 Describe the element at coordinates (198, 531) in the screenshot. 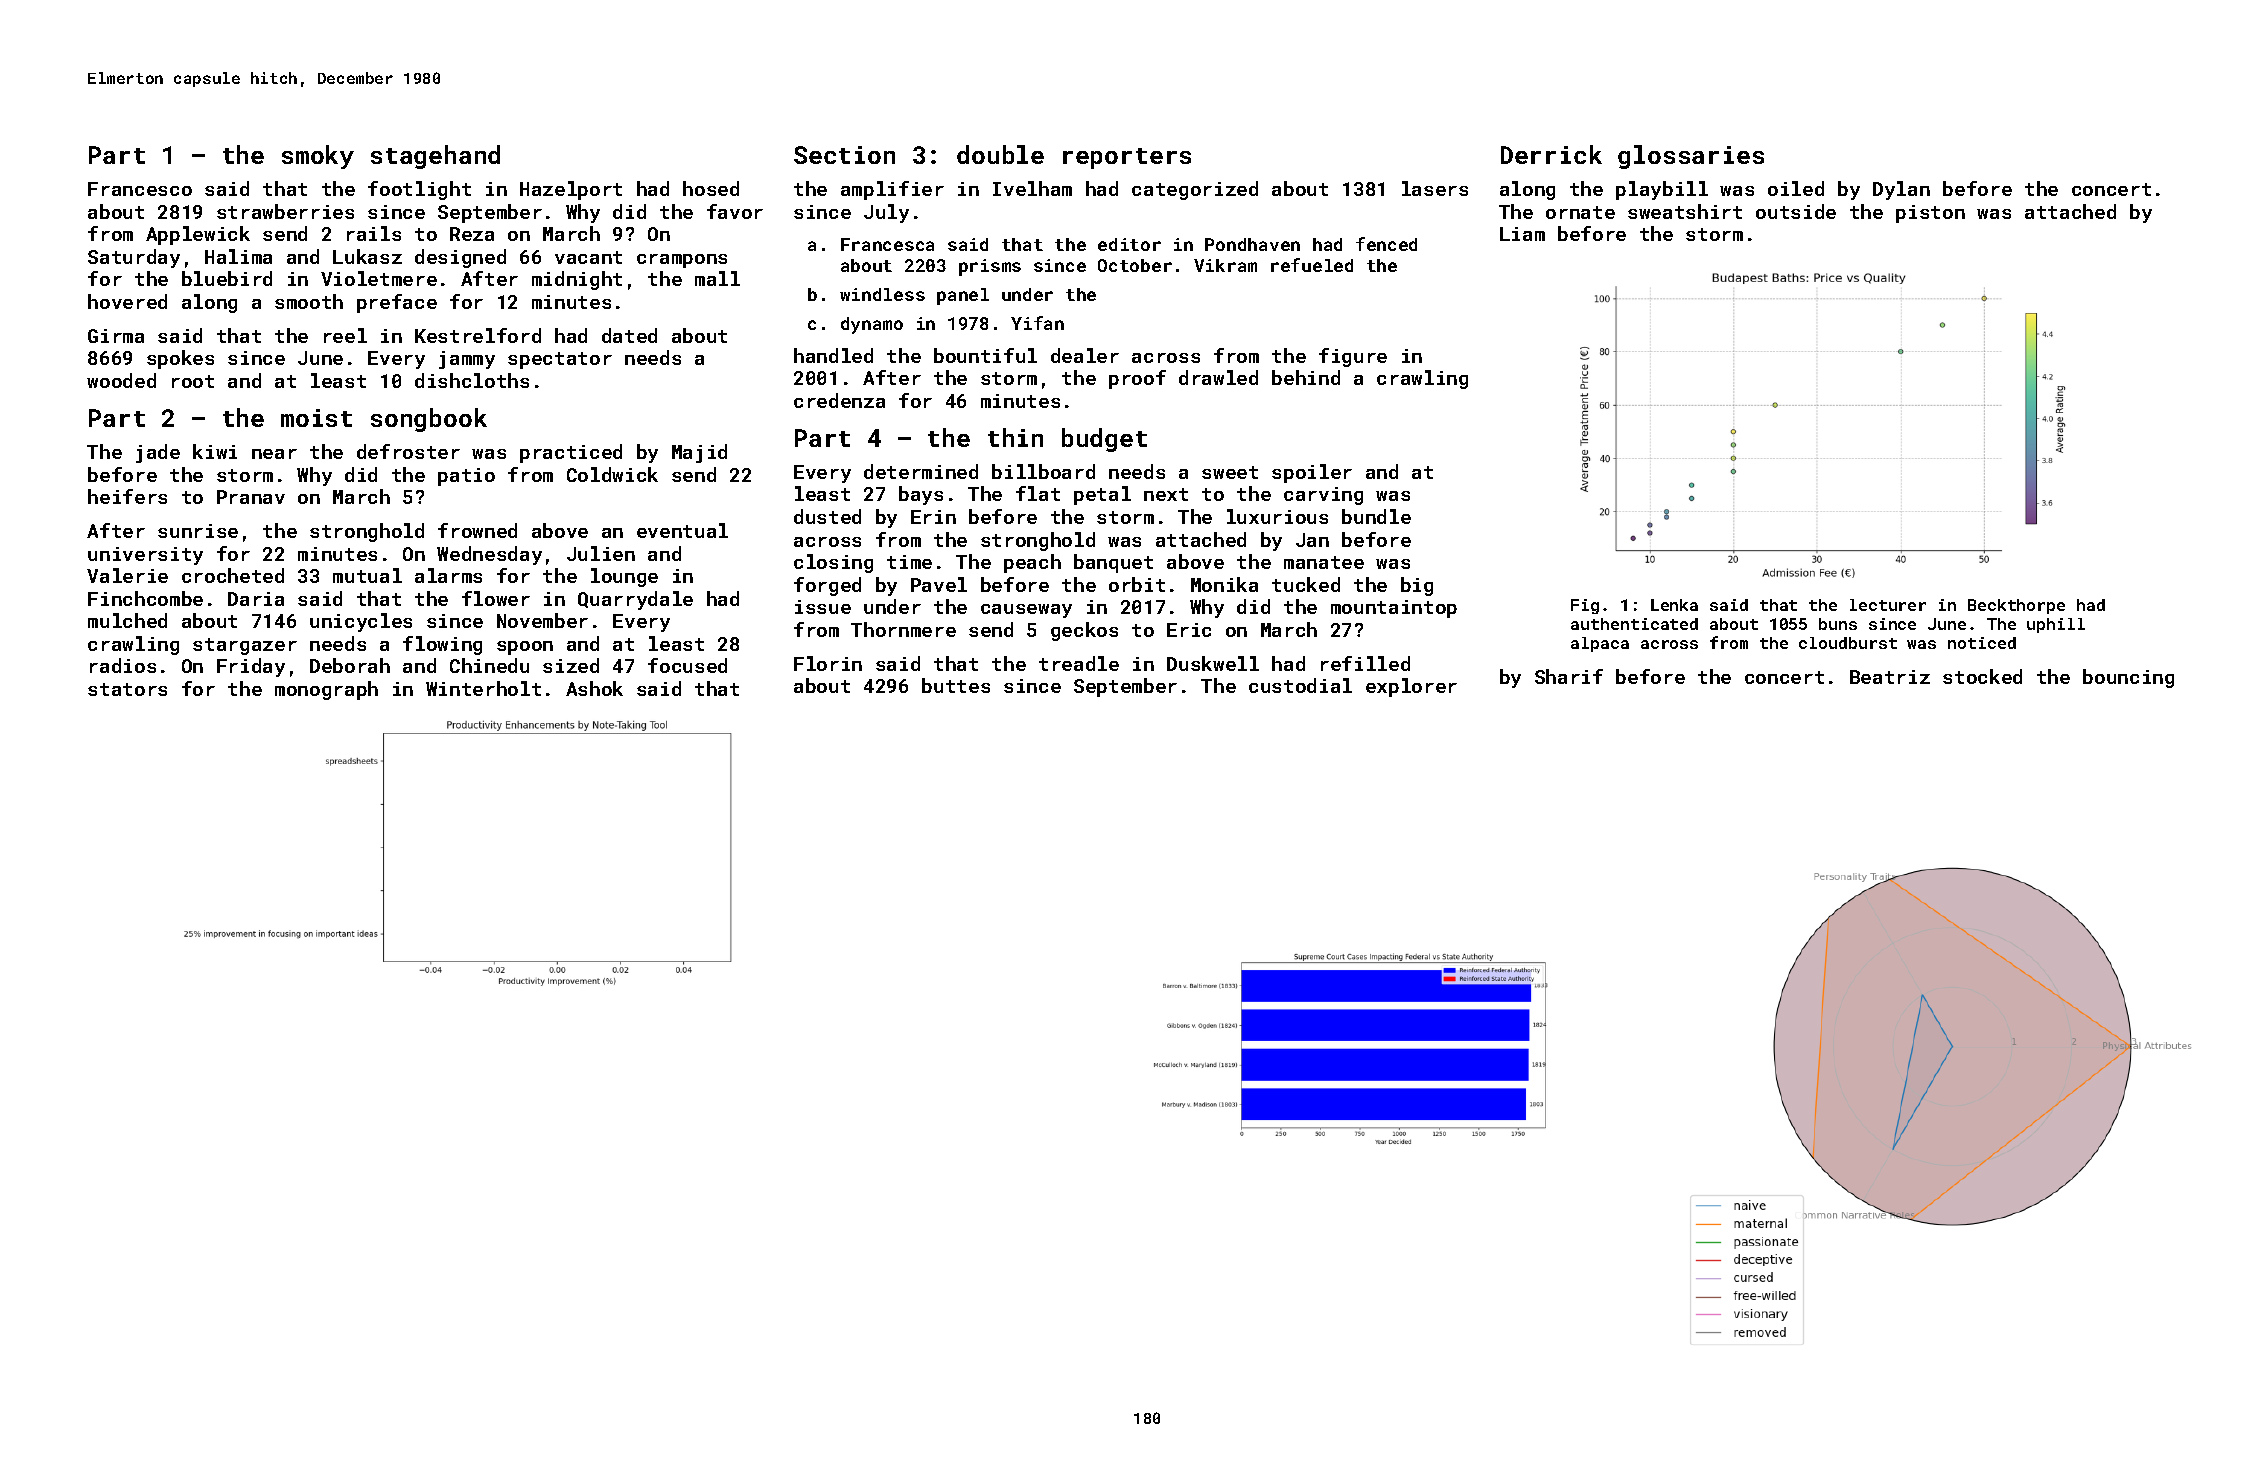

I see `sunrise` at that location.
